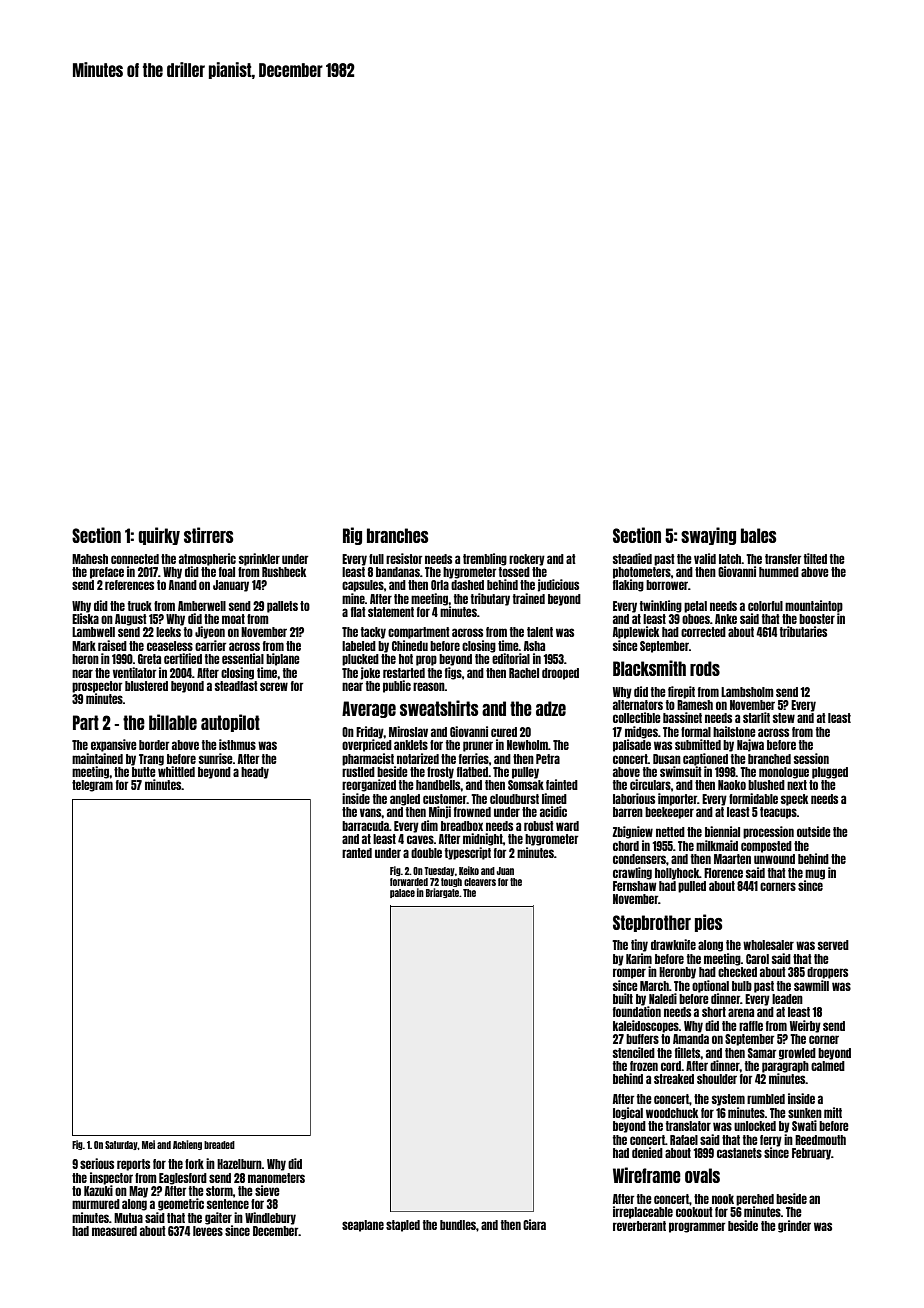  I want to click on editorial, so click(511, 658).
